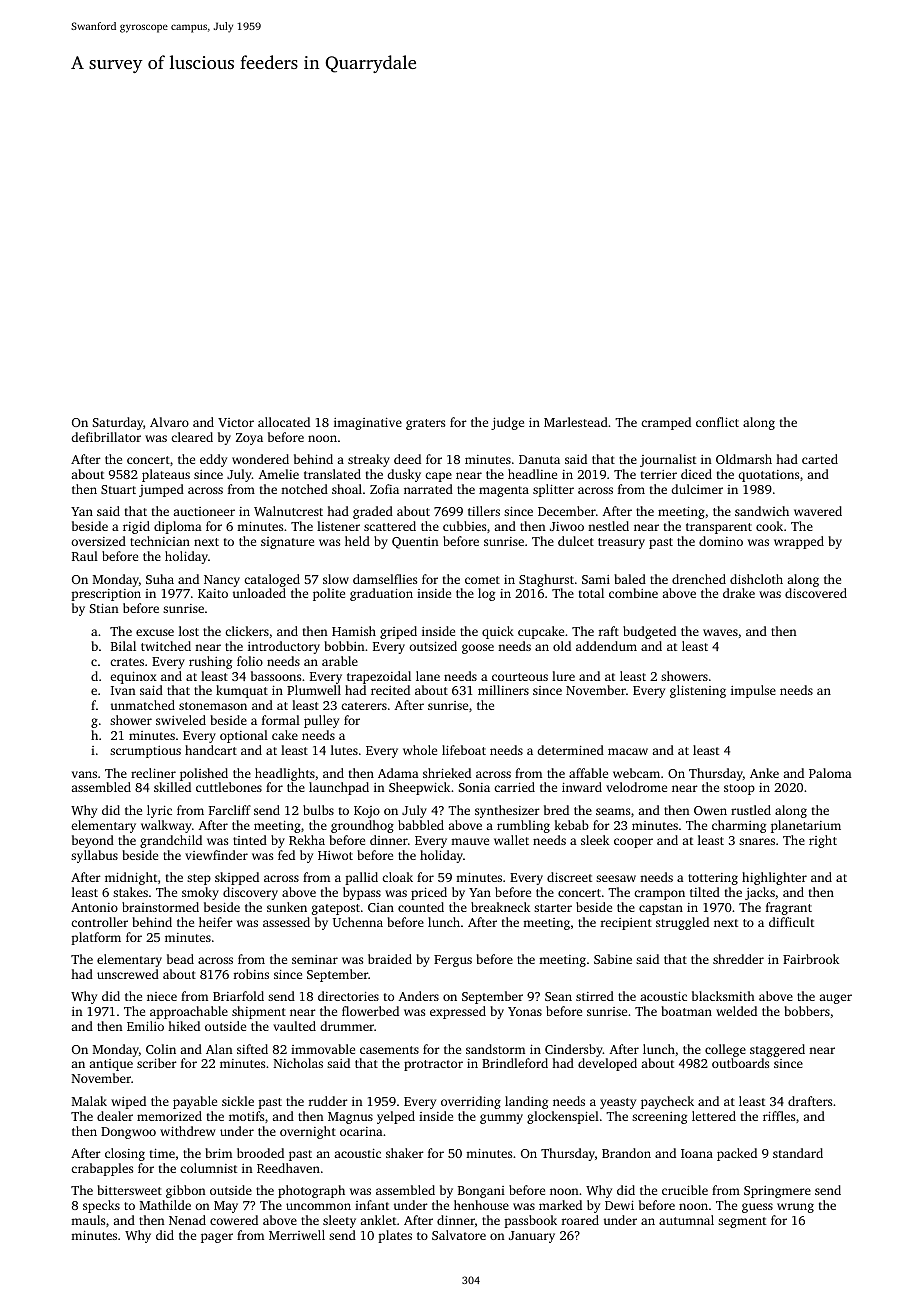 Image resolution: width=924 pixels, height=1308 pixels. What do you see at coordinates (723, 996) in the image?
I see `blacksmith` at bounding box center [723, 996].
